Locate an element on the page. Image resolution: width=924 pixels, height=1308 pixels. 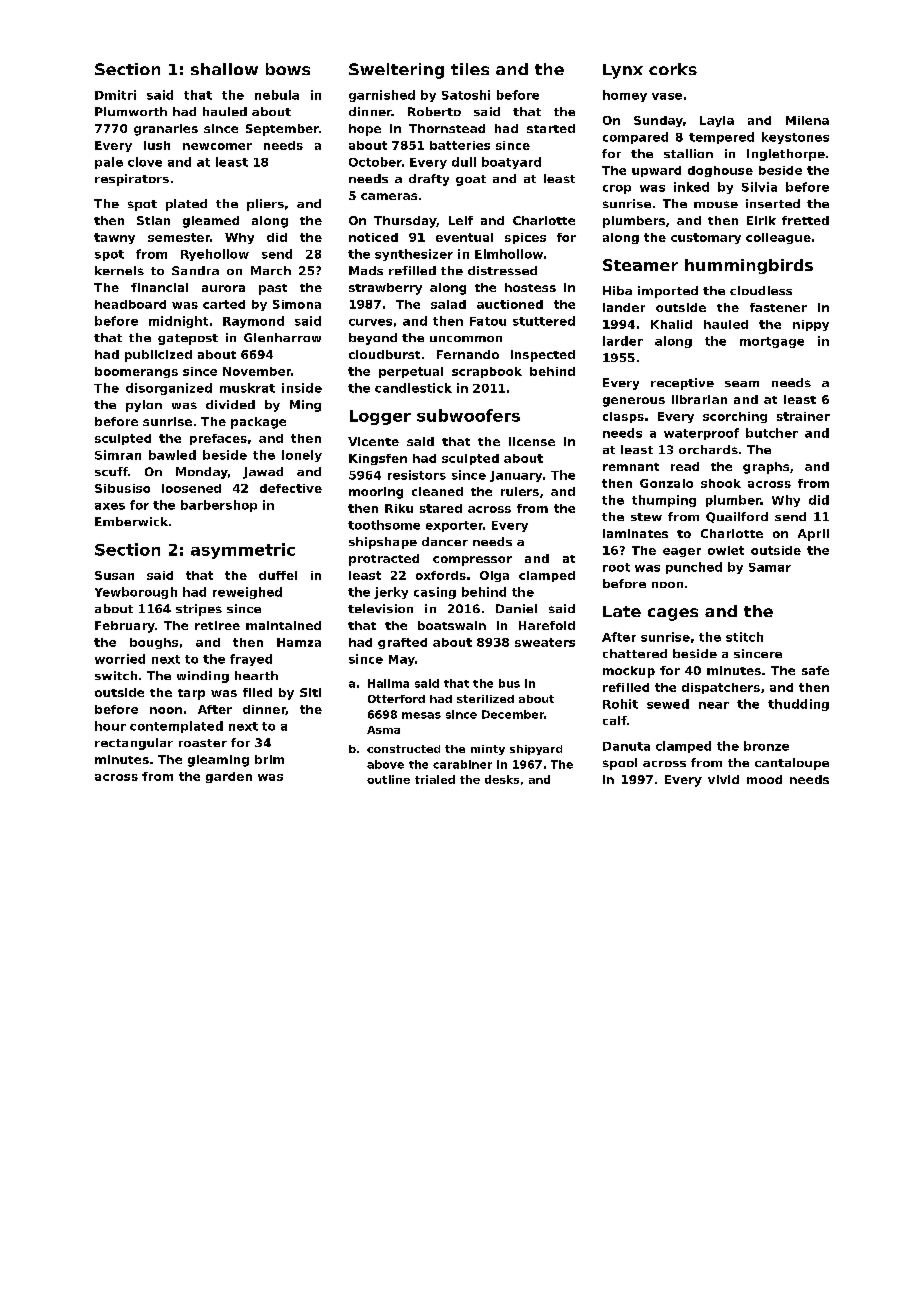
Quailford is located at coordinates (737, 517).
